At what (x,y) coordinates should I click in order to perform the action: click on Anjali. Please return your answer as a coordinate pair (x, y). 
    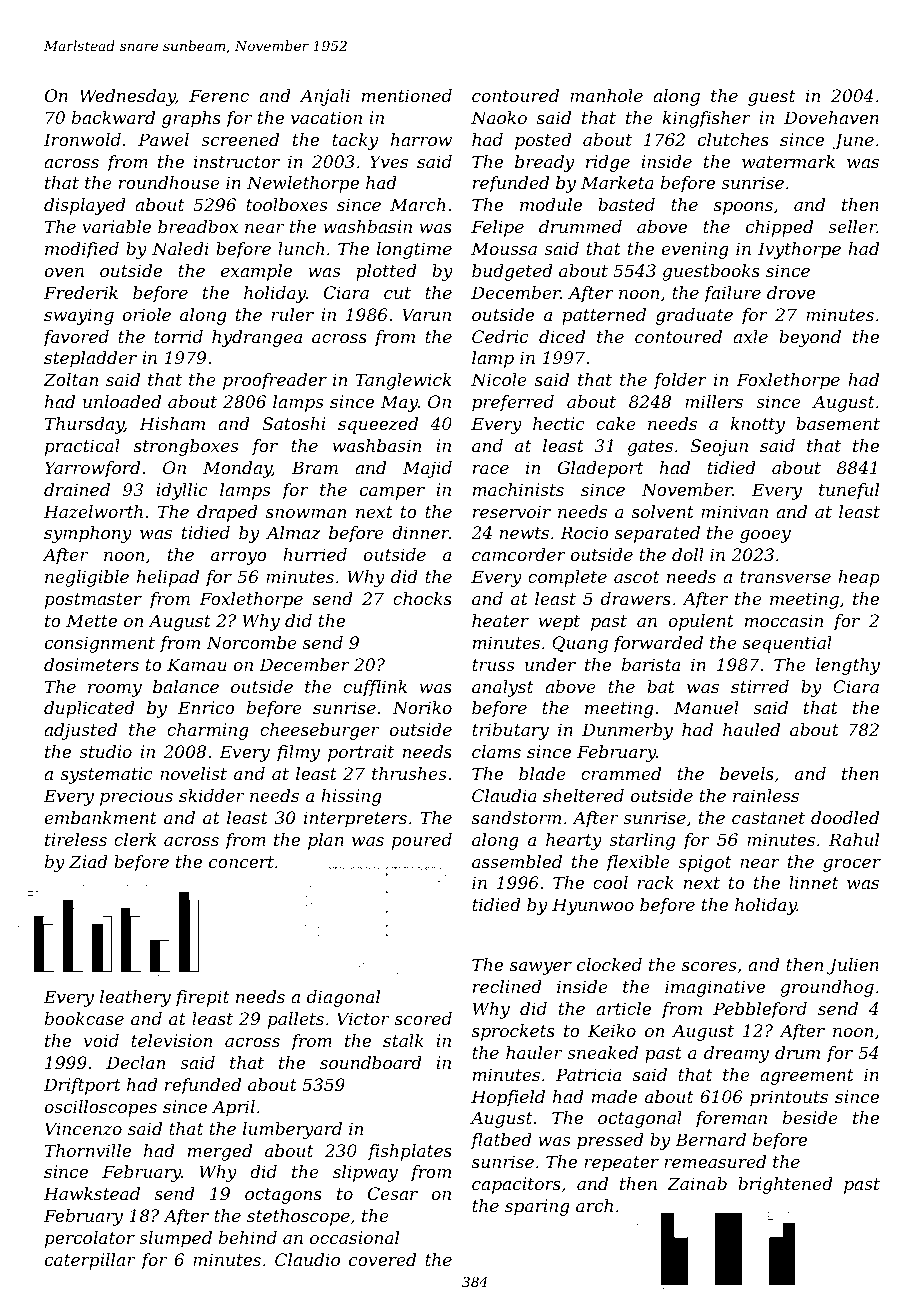
    Looking at the image, I should click on (325, 97).
